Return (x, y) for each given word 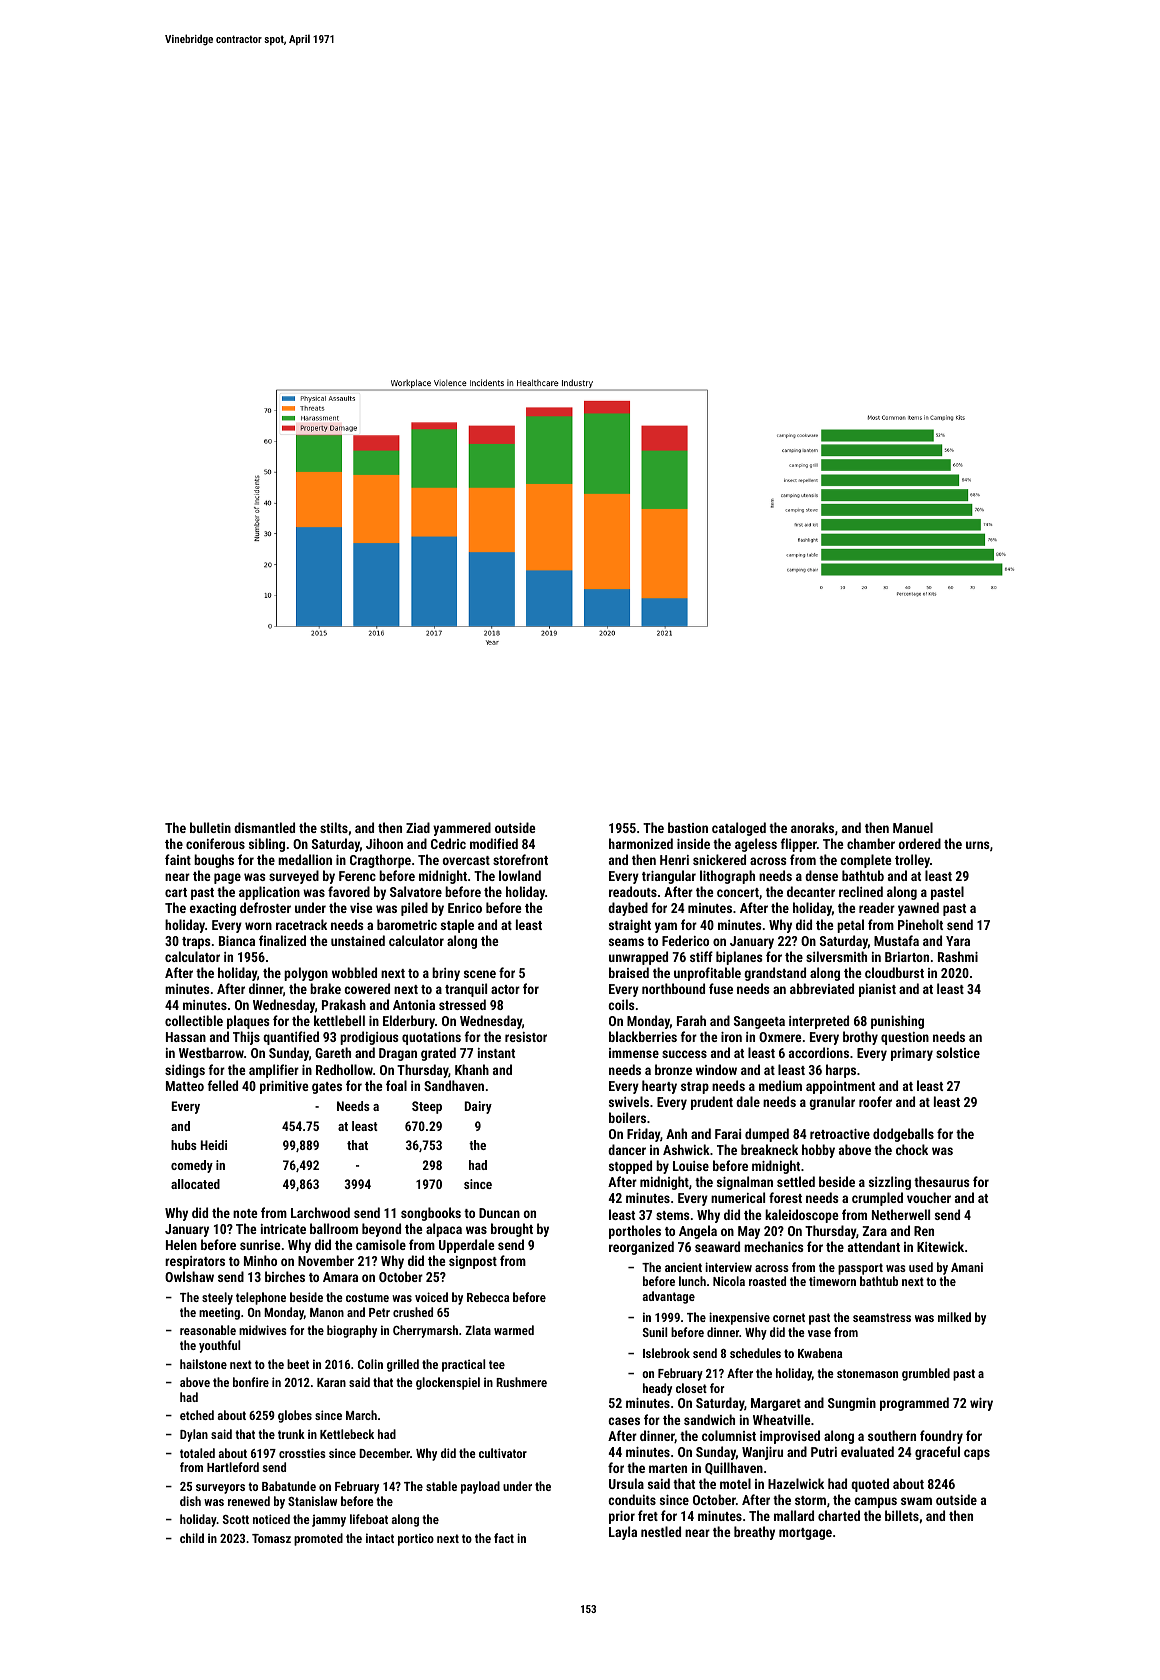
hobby (818, 1151)
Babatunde (289, 1486)
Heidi (214, 1145)
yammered (462, 829)
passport (860, 1269)
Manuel (913, 827)
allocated (195, 1184)
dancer (627, 1149)
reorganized (641, 1248)
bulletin (210, 827)
